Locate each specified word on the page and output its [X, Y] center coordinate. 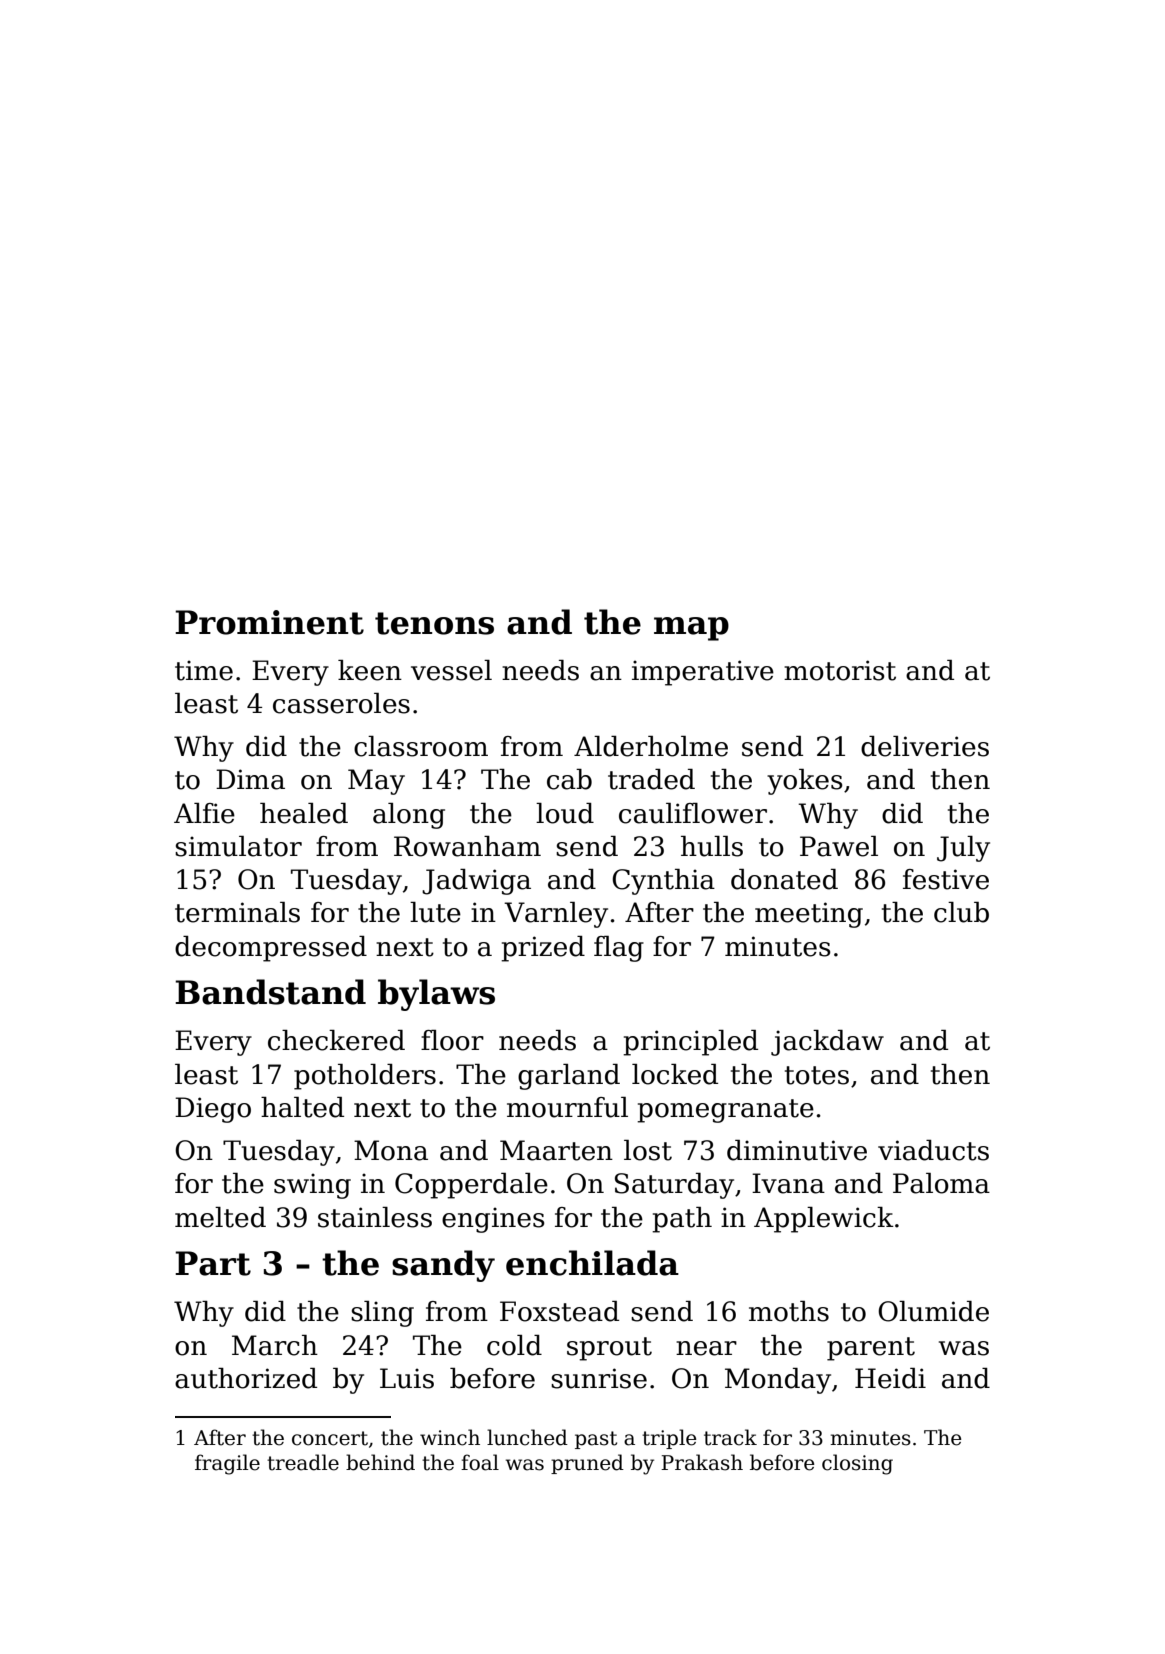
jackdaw [827, 1043]
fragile [227, 1464]
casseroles [341, 703]
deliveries [925, 746]
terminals [237, 912]
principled [690, 1043]
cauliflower [693, 813]
